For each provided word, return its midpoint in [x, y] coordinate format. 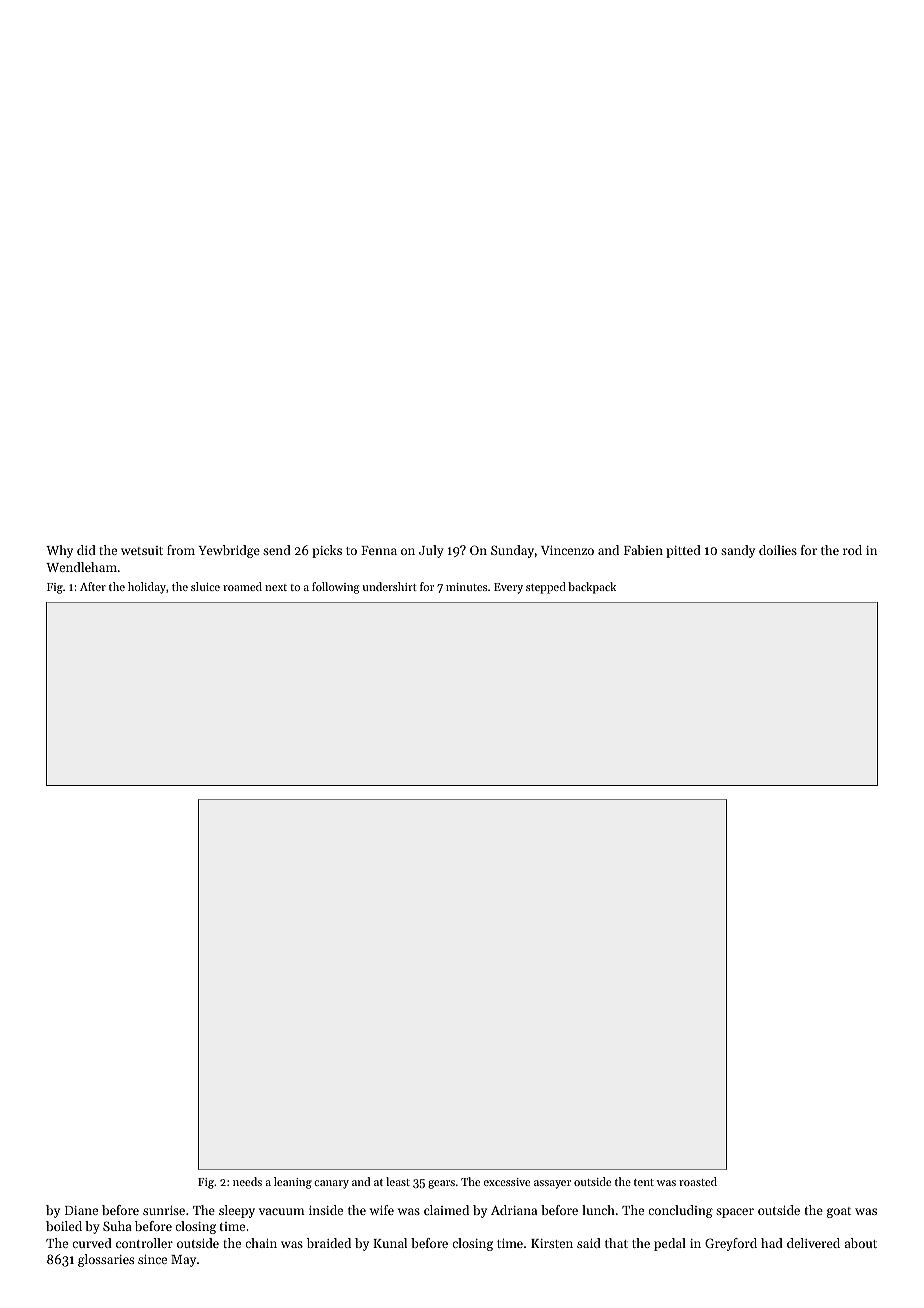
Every [508, 588]
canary [331, 1184]
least [398, 1181]
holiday [147, 588]
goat [839, 1212]
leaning [293, 1183]
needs [247, 1181]
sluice [205, 586]
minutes [466, 587]
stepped [546, 588]
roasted [698, 1181]
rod [852, 550]
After [93, 586]
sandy [738, 551]
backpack [592, 588]
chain [261, 1243]
